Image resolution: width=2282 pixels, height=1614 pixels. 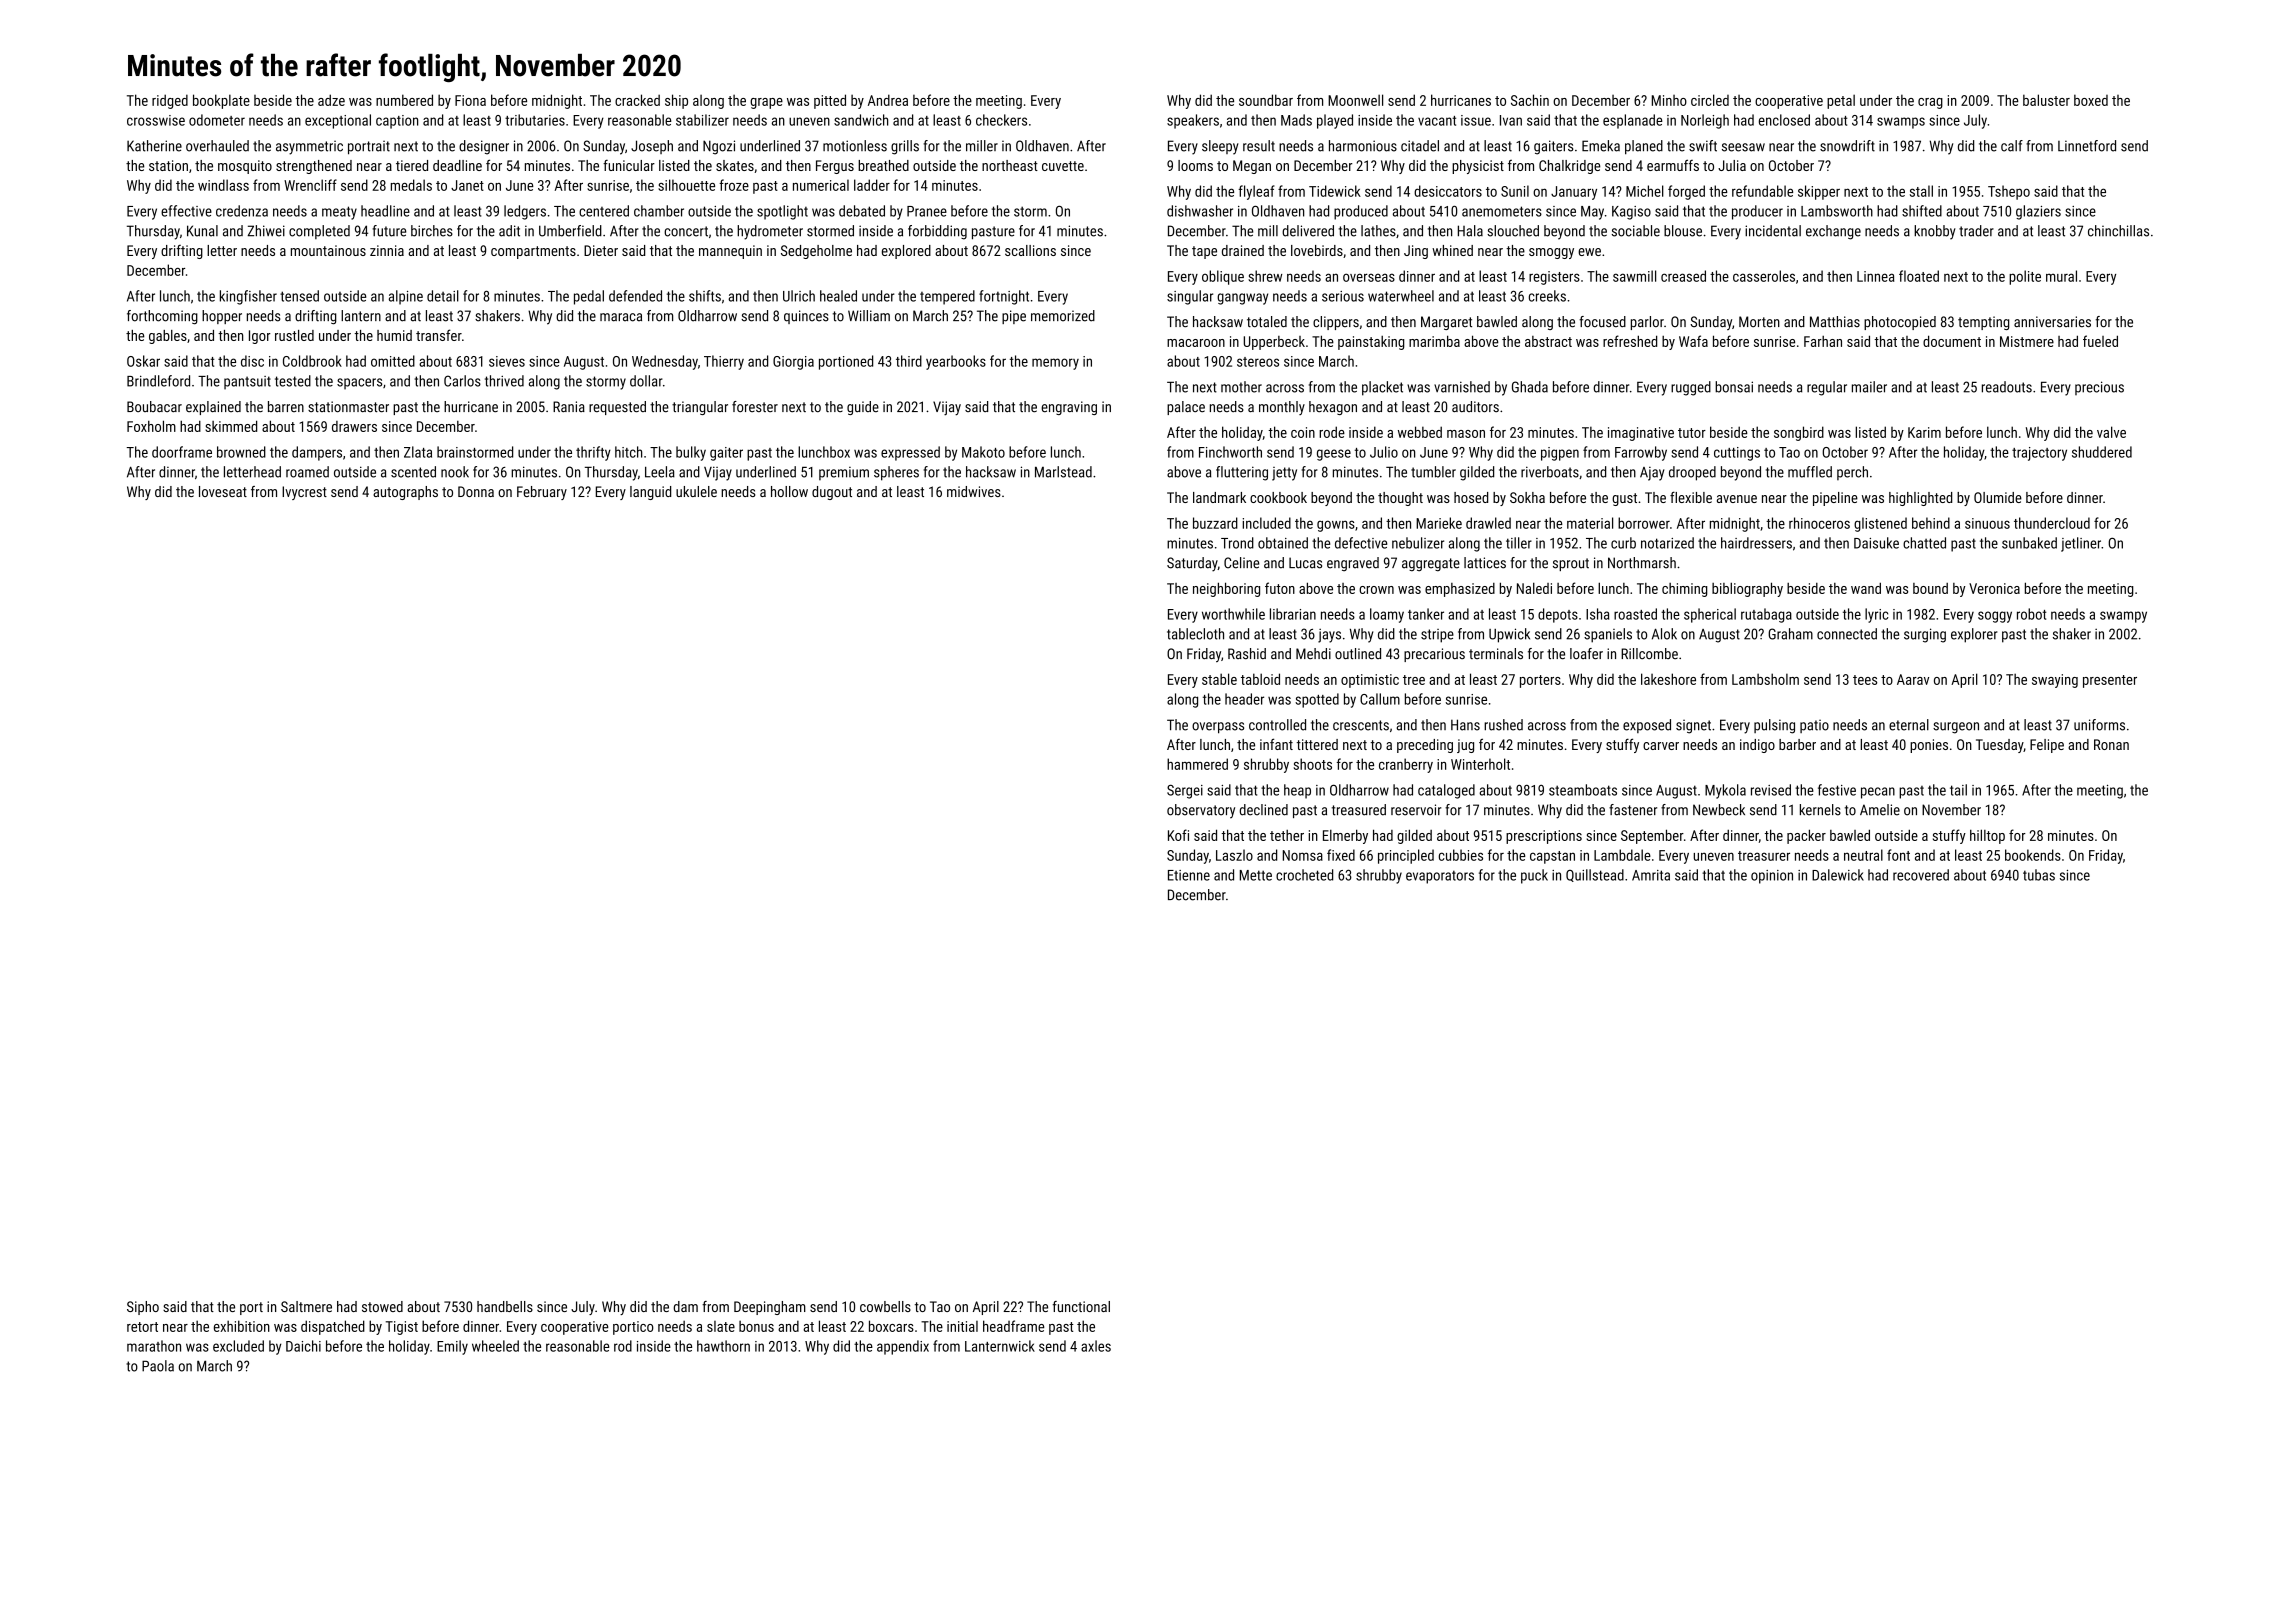 What do you see at coordinates (1866, 588) in the screenshot?
I see `wand` at bounding box center [1866, 588].
